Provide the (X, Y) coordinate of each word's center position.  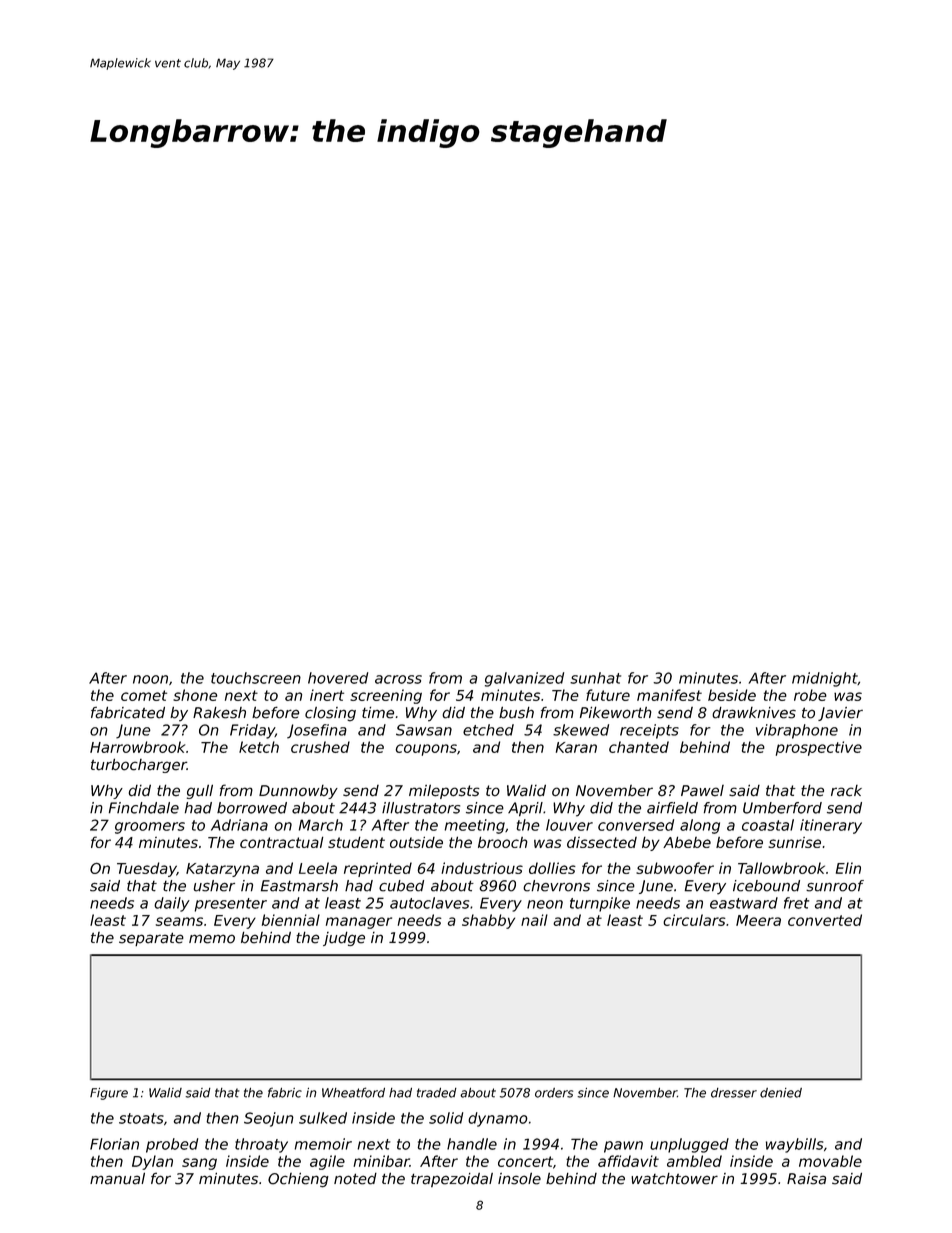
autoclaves (429, 903)
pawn (623, 1147)
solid (446, 1118)
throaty (261, 1145)
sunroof (835, 886)
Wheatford (353, 1092)
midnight (825, 679)
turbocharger (139, 765)
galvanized (524, 679)
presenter (231, 905)
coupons (426, 750)
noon (150, 679)
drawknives (754, 713)
